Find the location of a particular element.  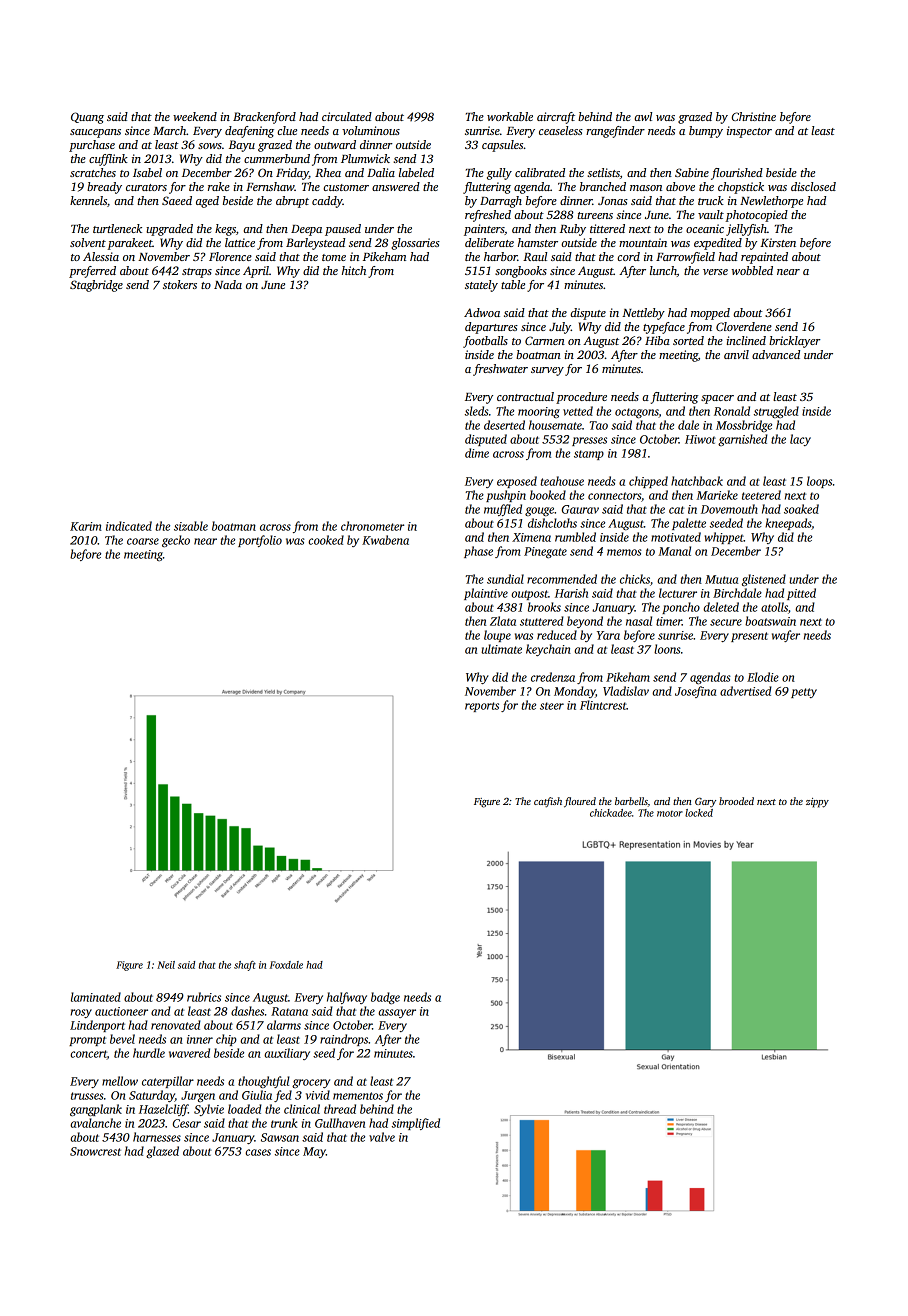

Neil is located at coordinates (166, 965).
